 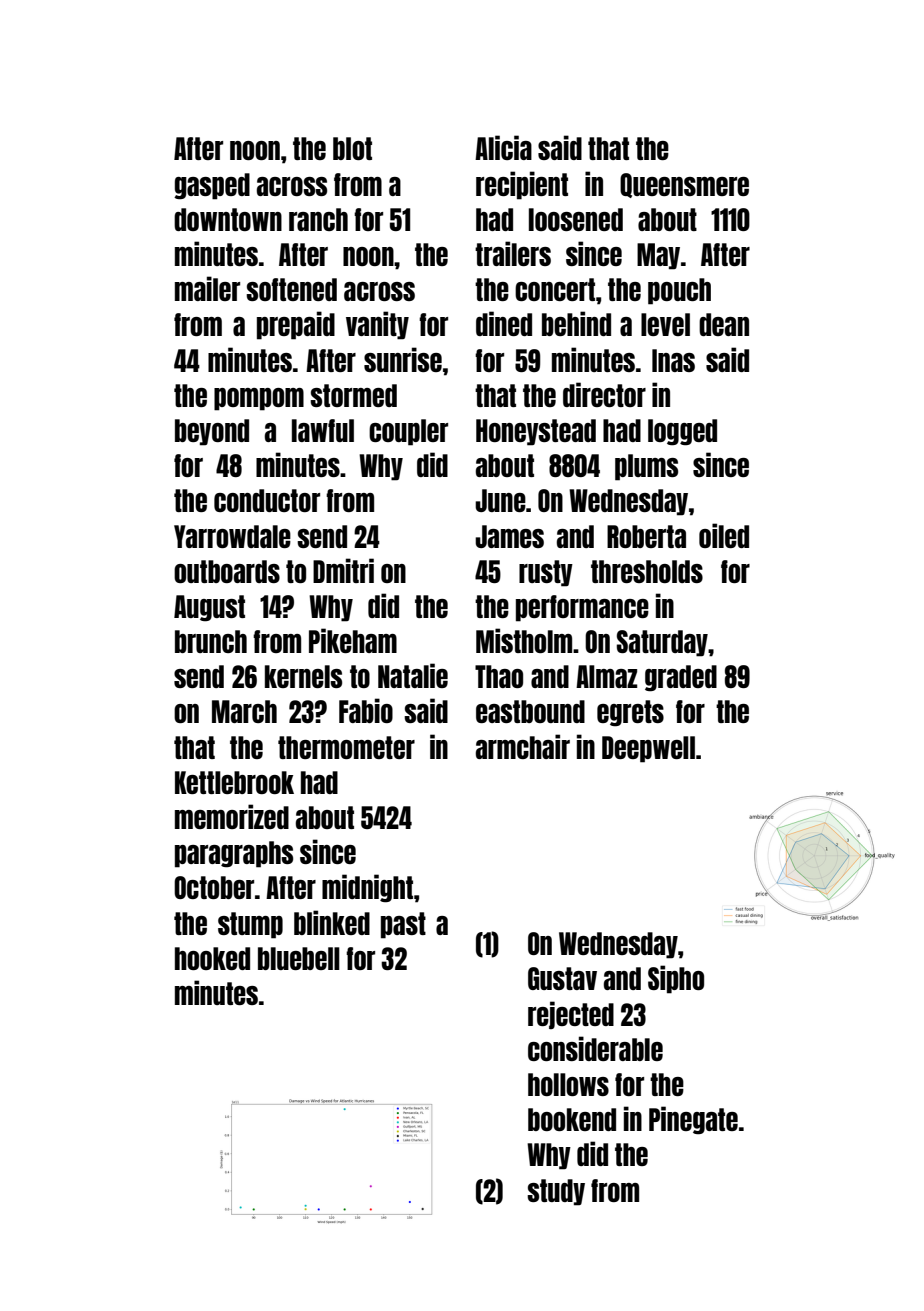 What do you see at coordinates (684, 185) in the screenshot?
I see `Queensmere` at bounding box center [684, 185].
